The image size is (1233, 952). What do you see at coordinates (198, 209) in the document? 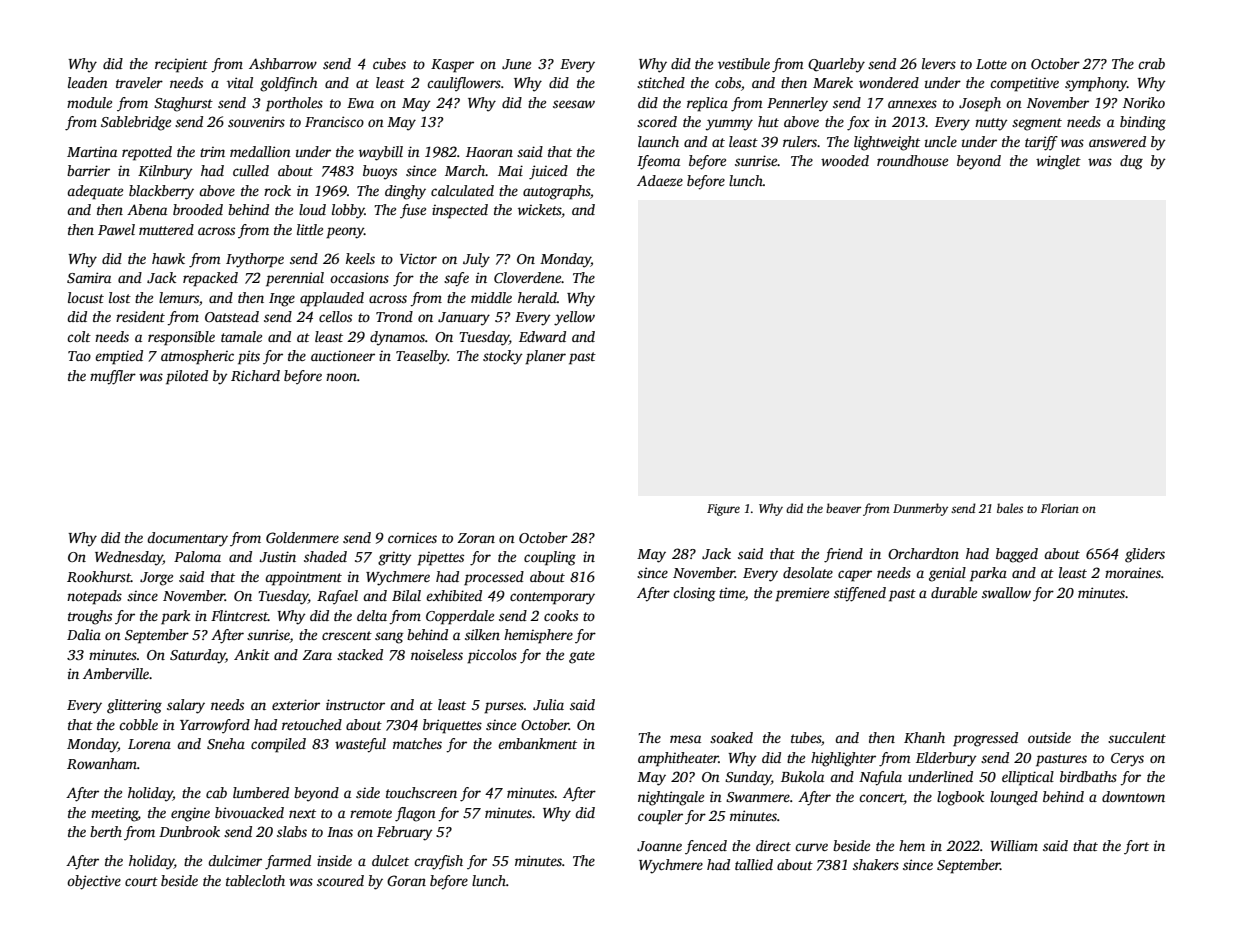
I see `brooded` at bounding box center [198, 209].
